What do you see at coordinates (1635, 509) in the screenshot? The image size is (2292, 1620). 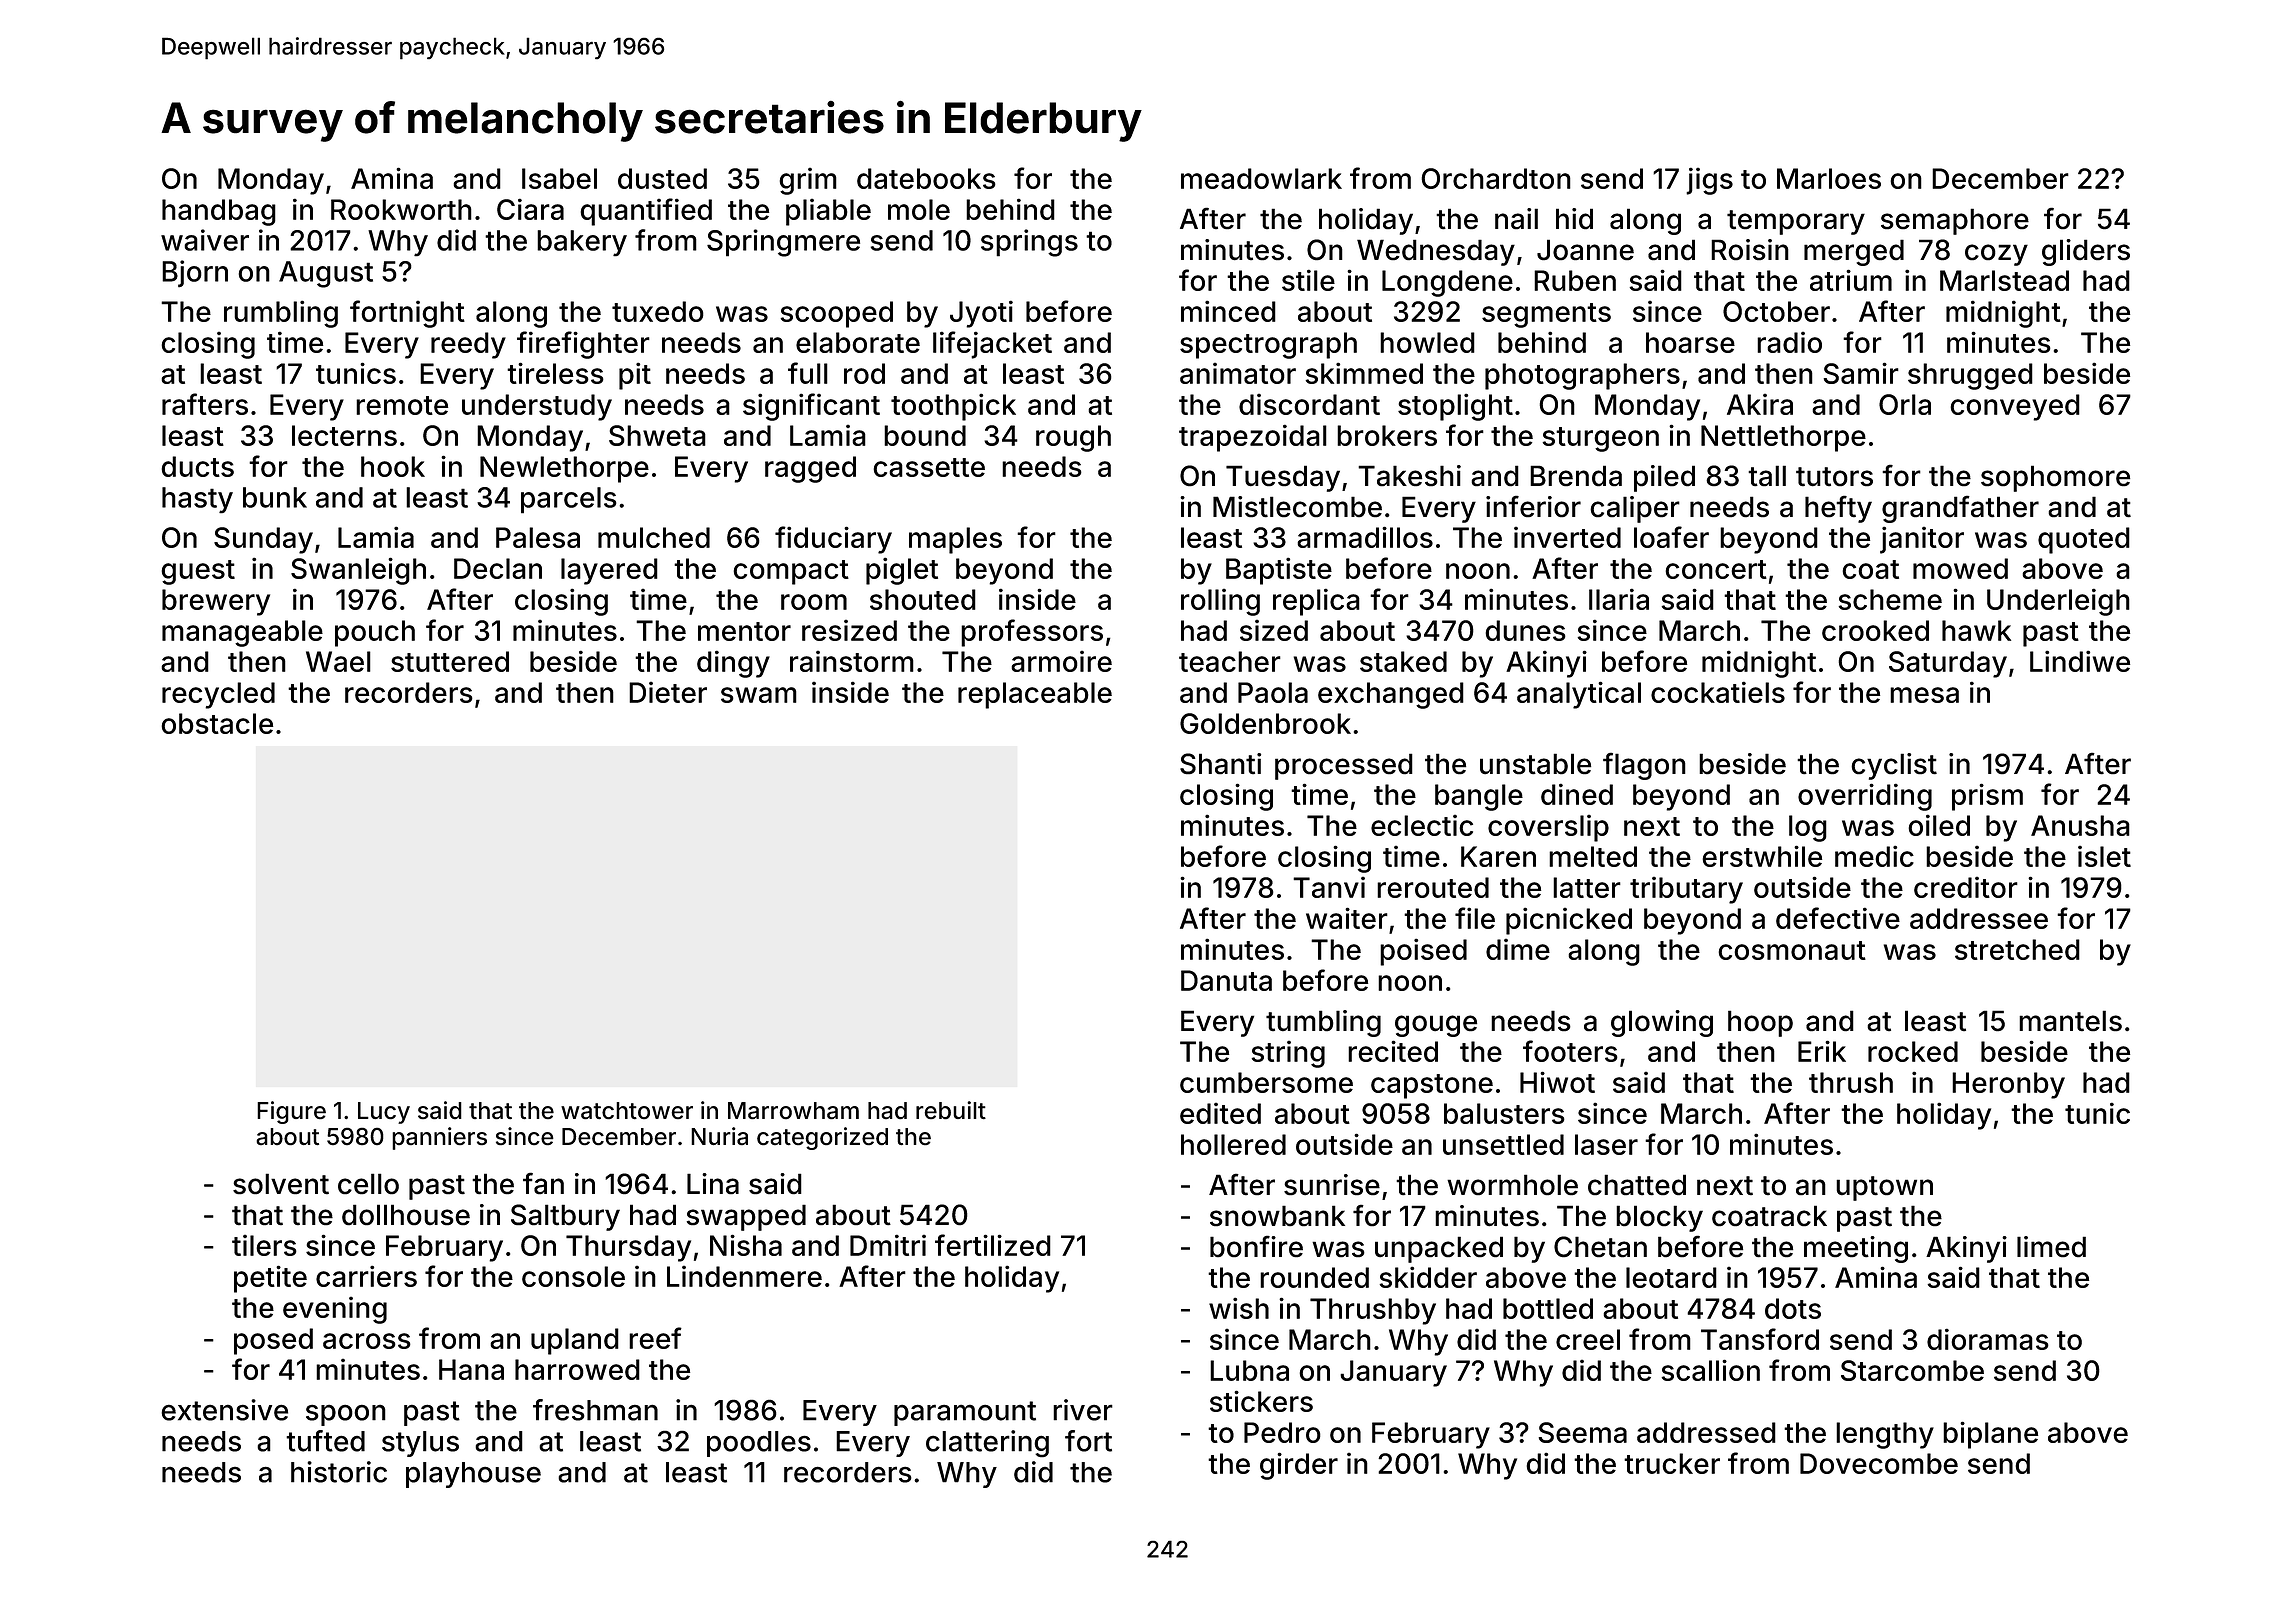 I see `caliper` at bounding box center [1635, 509].
